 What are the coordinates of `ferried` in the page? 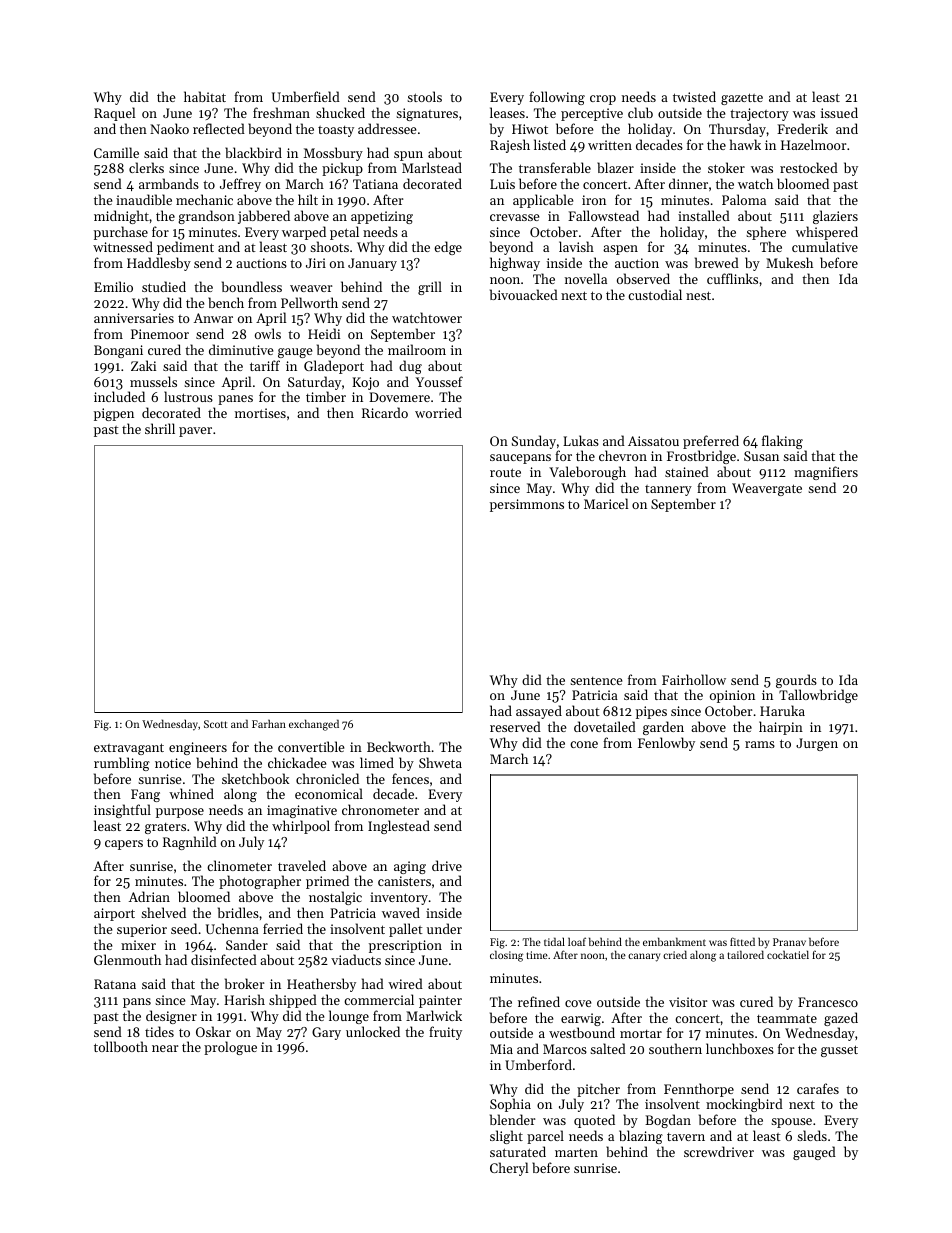 It's located at (283, 928).
